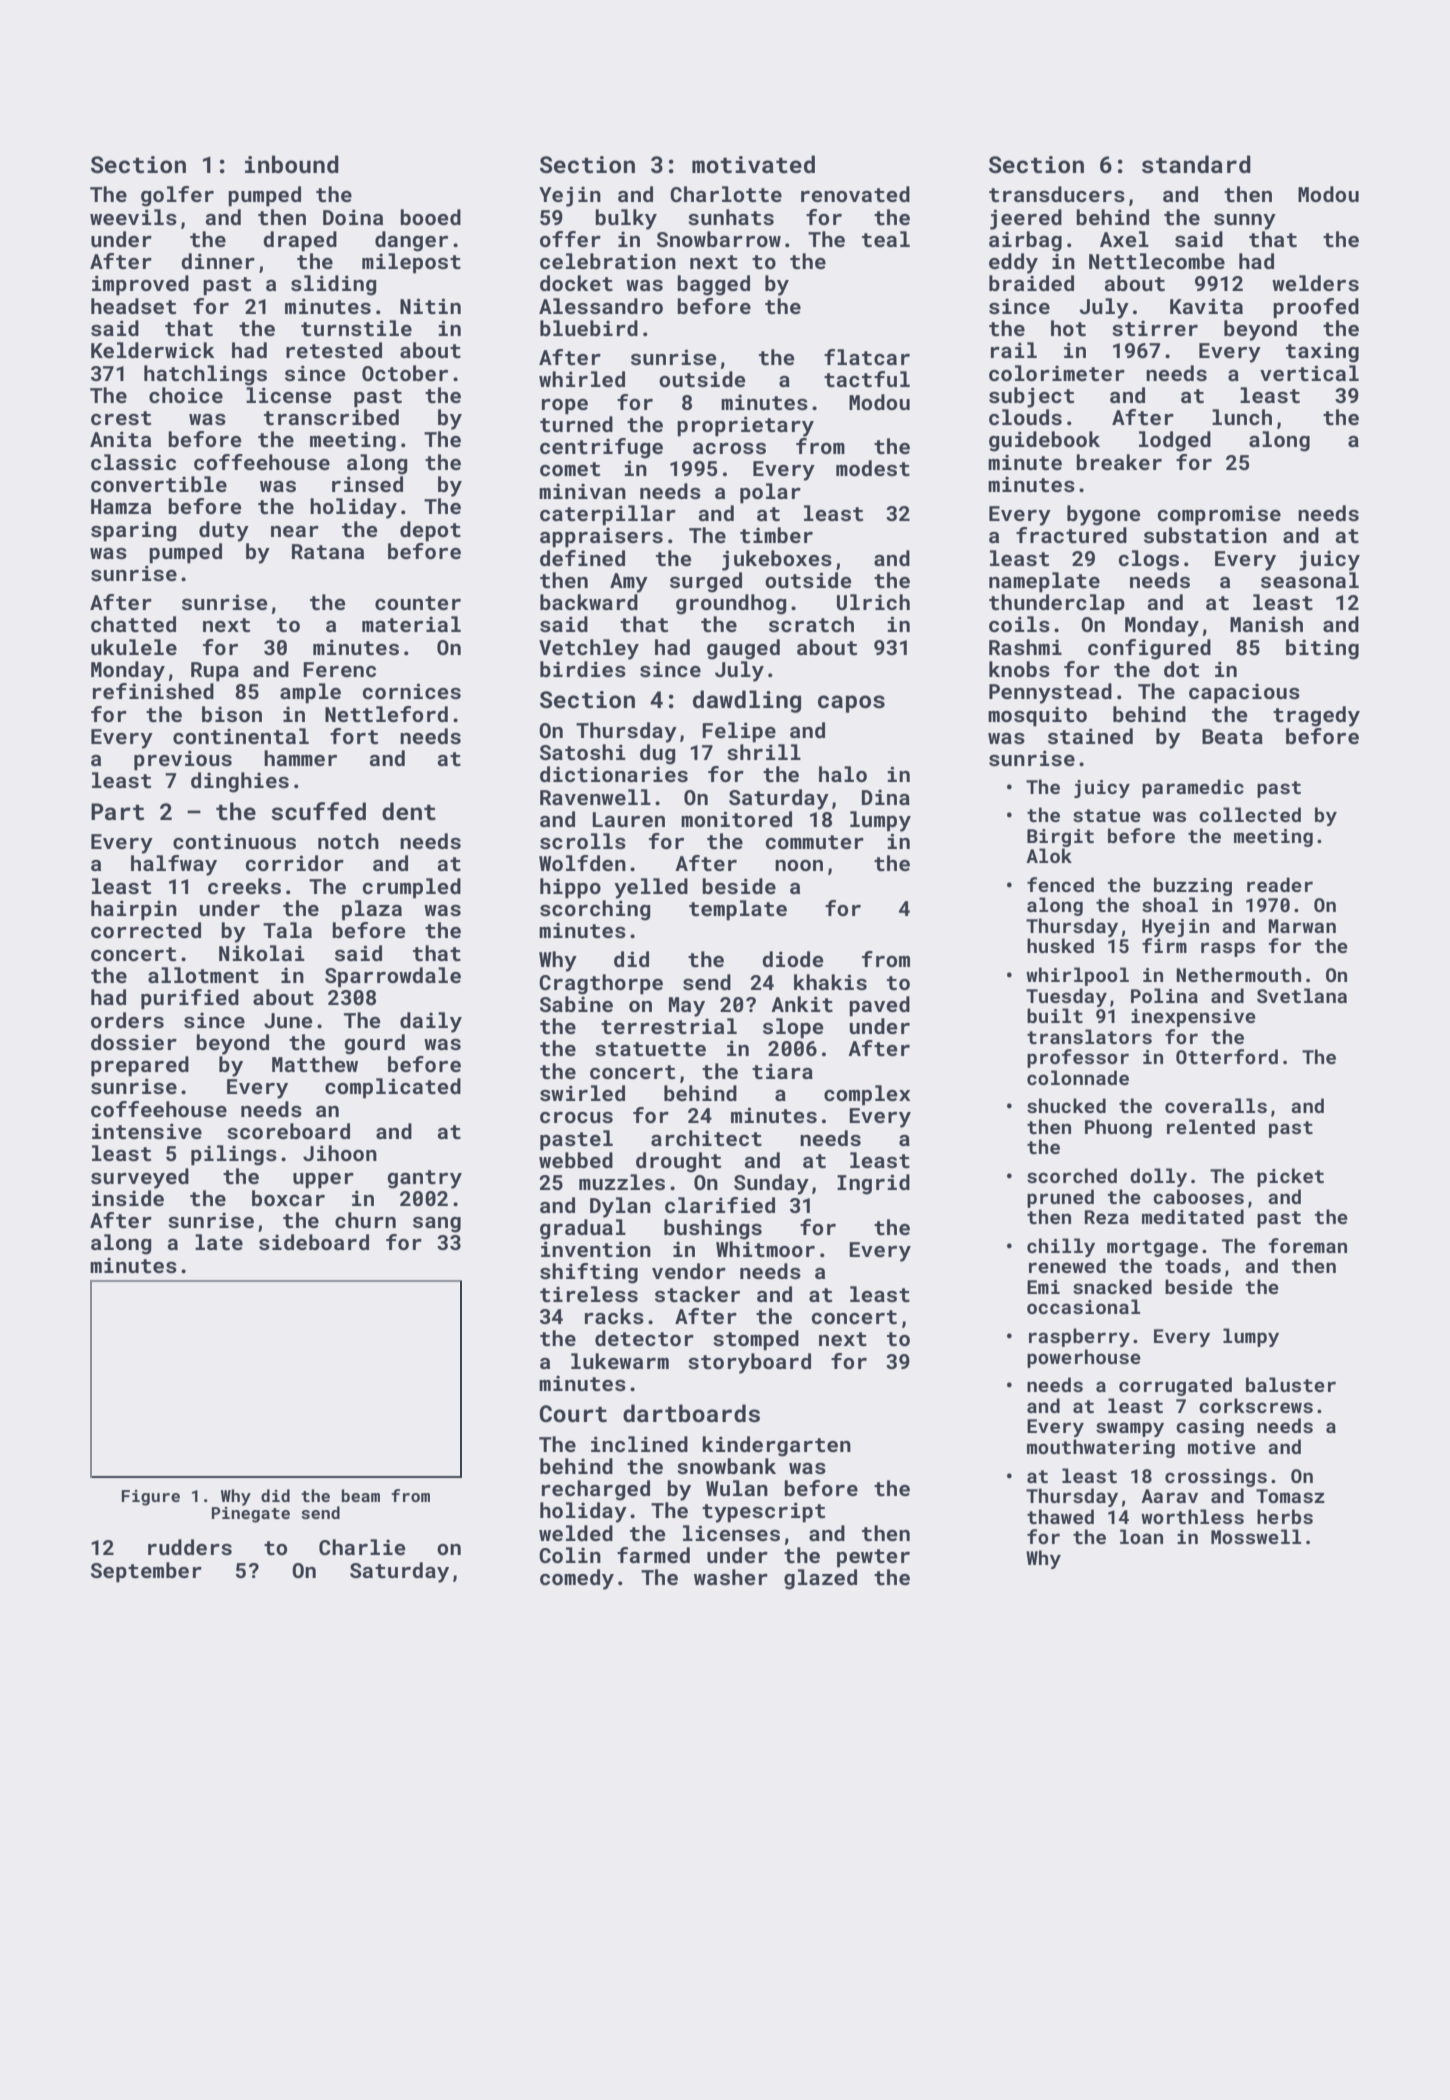  What do you see at coordinates (1066, 997) in the screenshot?
I see `Tuesday` at bounding box center [1066, 997].
